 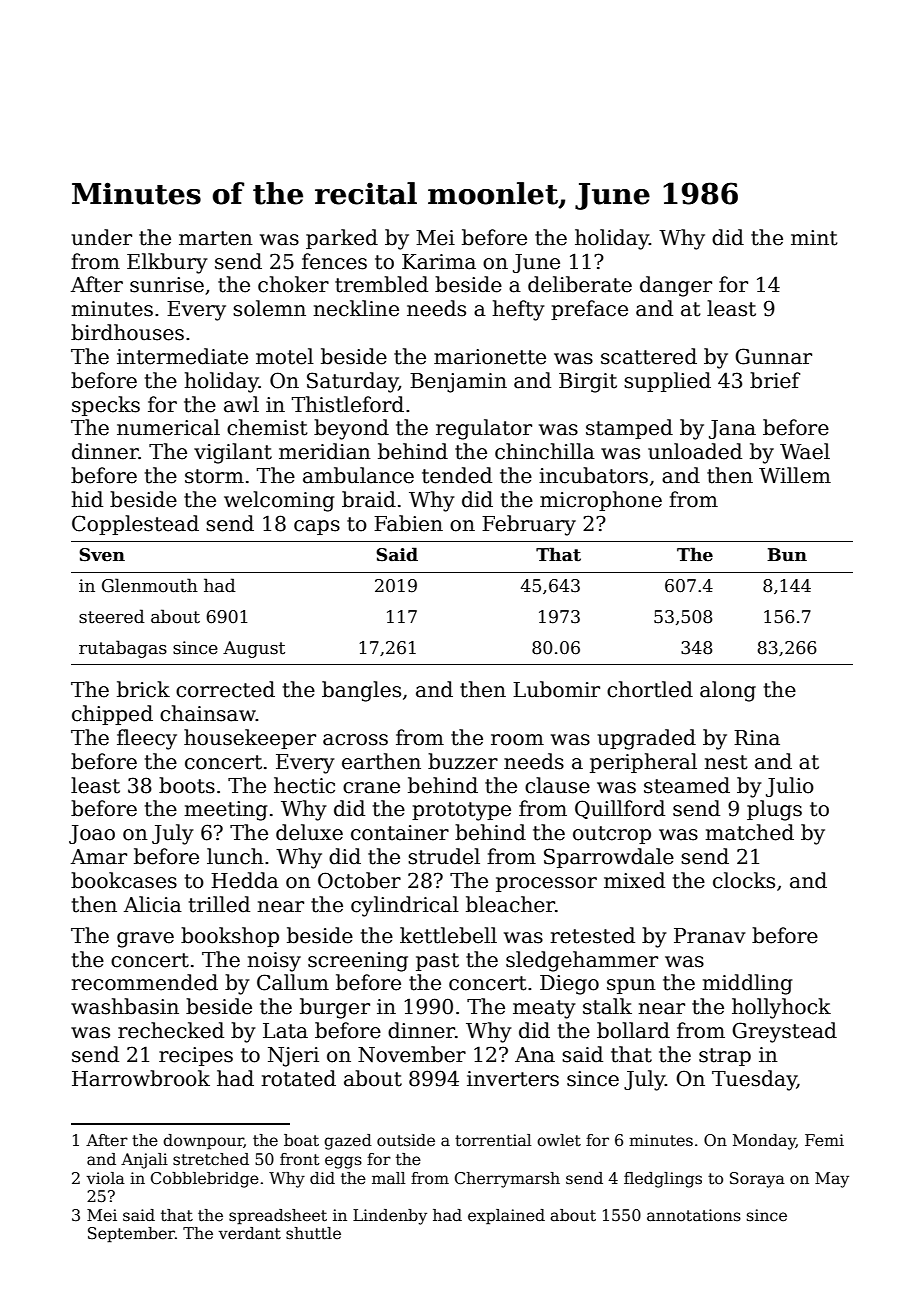 What do you see at coordinates (381, 284) in the image?
I see `trembled` at bounding box center [381, 284].
